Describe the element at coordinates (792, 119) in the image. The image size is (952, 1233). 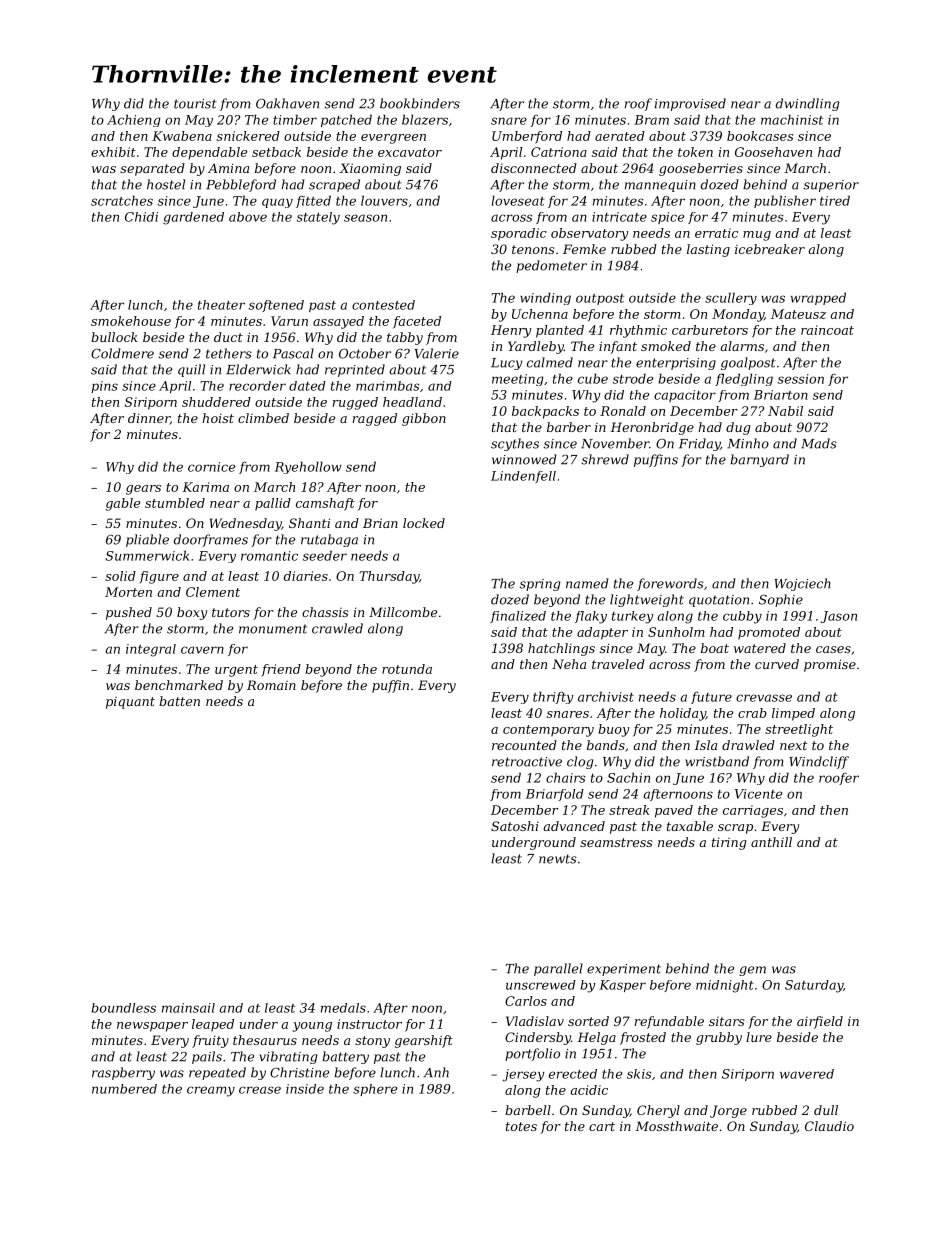
I see `machinist` at that location.
